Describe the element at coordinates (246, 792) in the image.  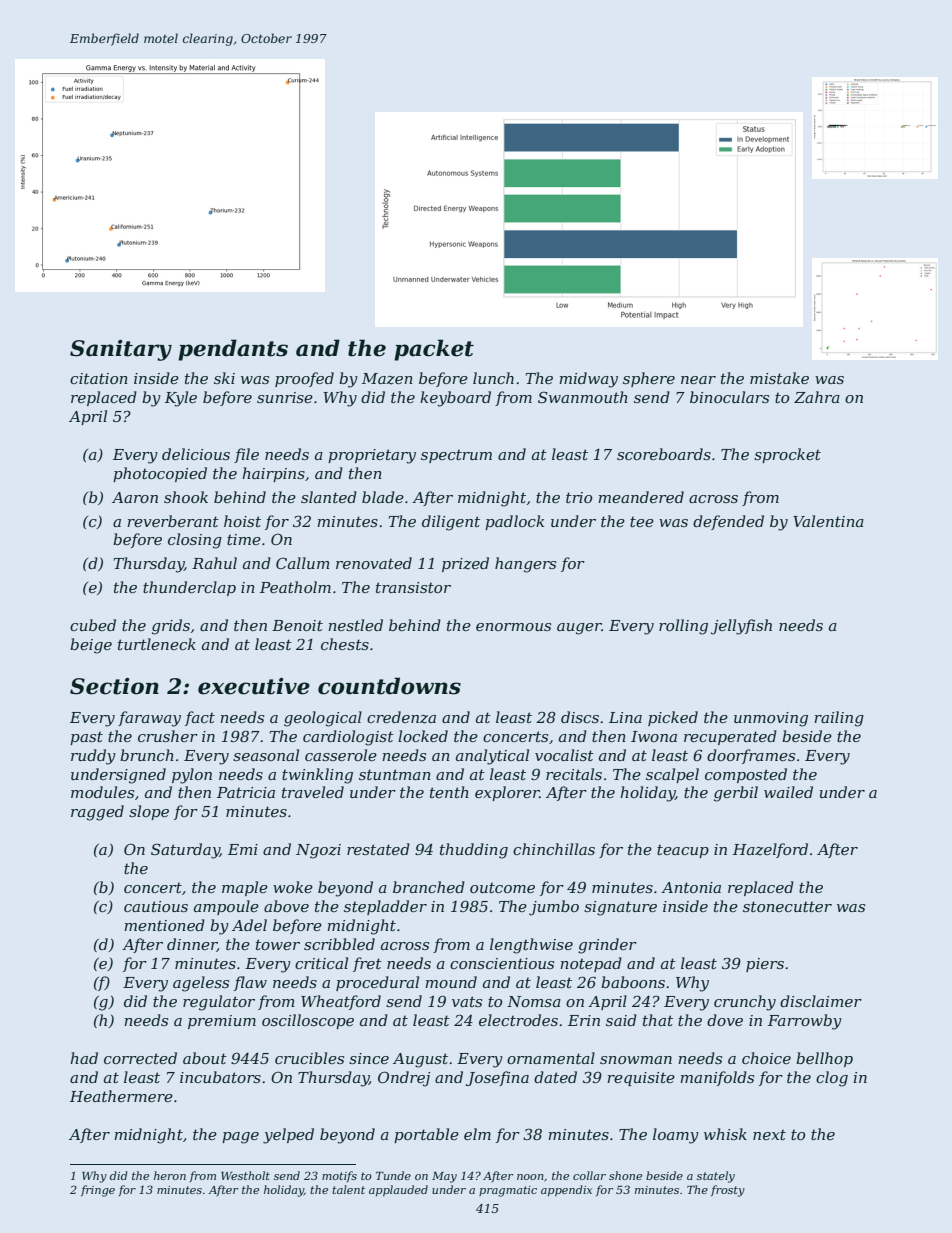
I see `Patricia` at that location.
